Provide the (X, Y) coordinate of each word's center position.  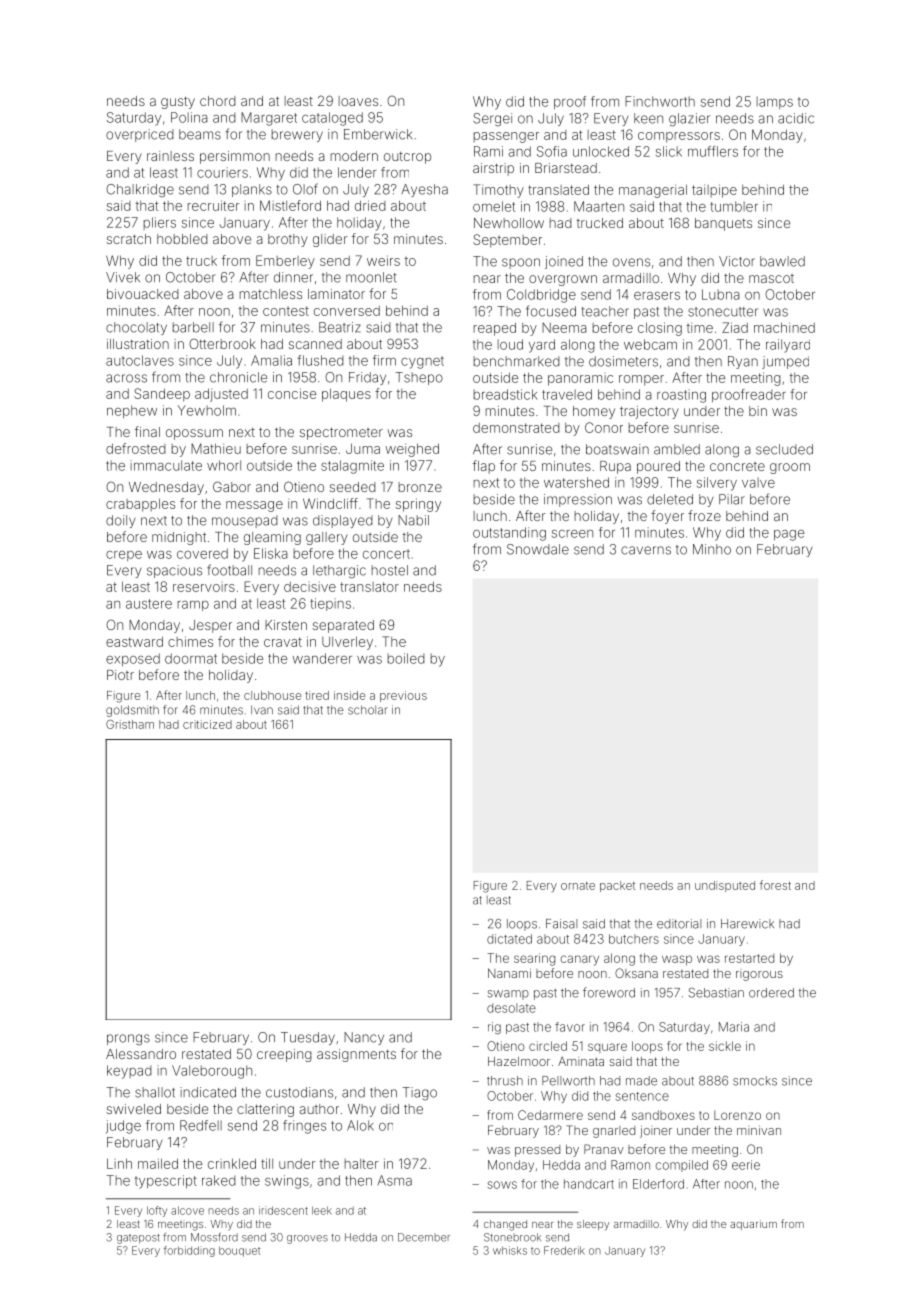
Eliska (271, 553)
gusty (178, 102)
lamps (775, 102)
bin (758, 411)
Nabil (413, 520)
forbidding (189, 1251)
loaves (358, 101)
